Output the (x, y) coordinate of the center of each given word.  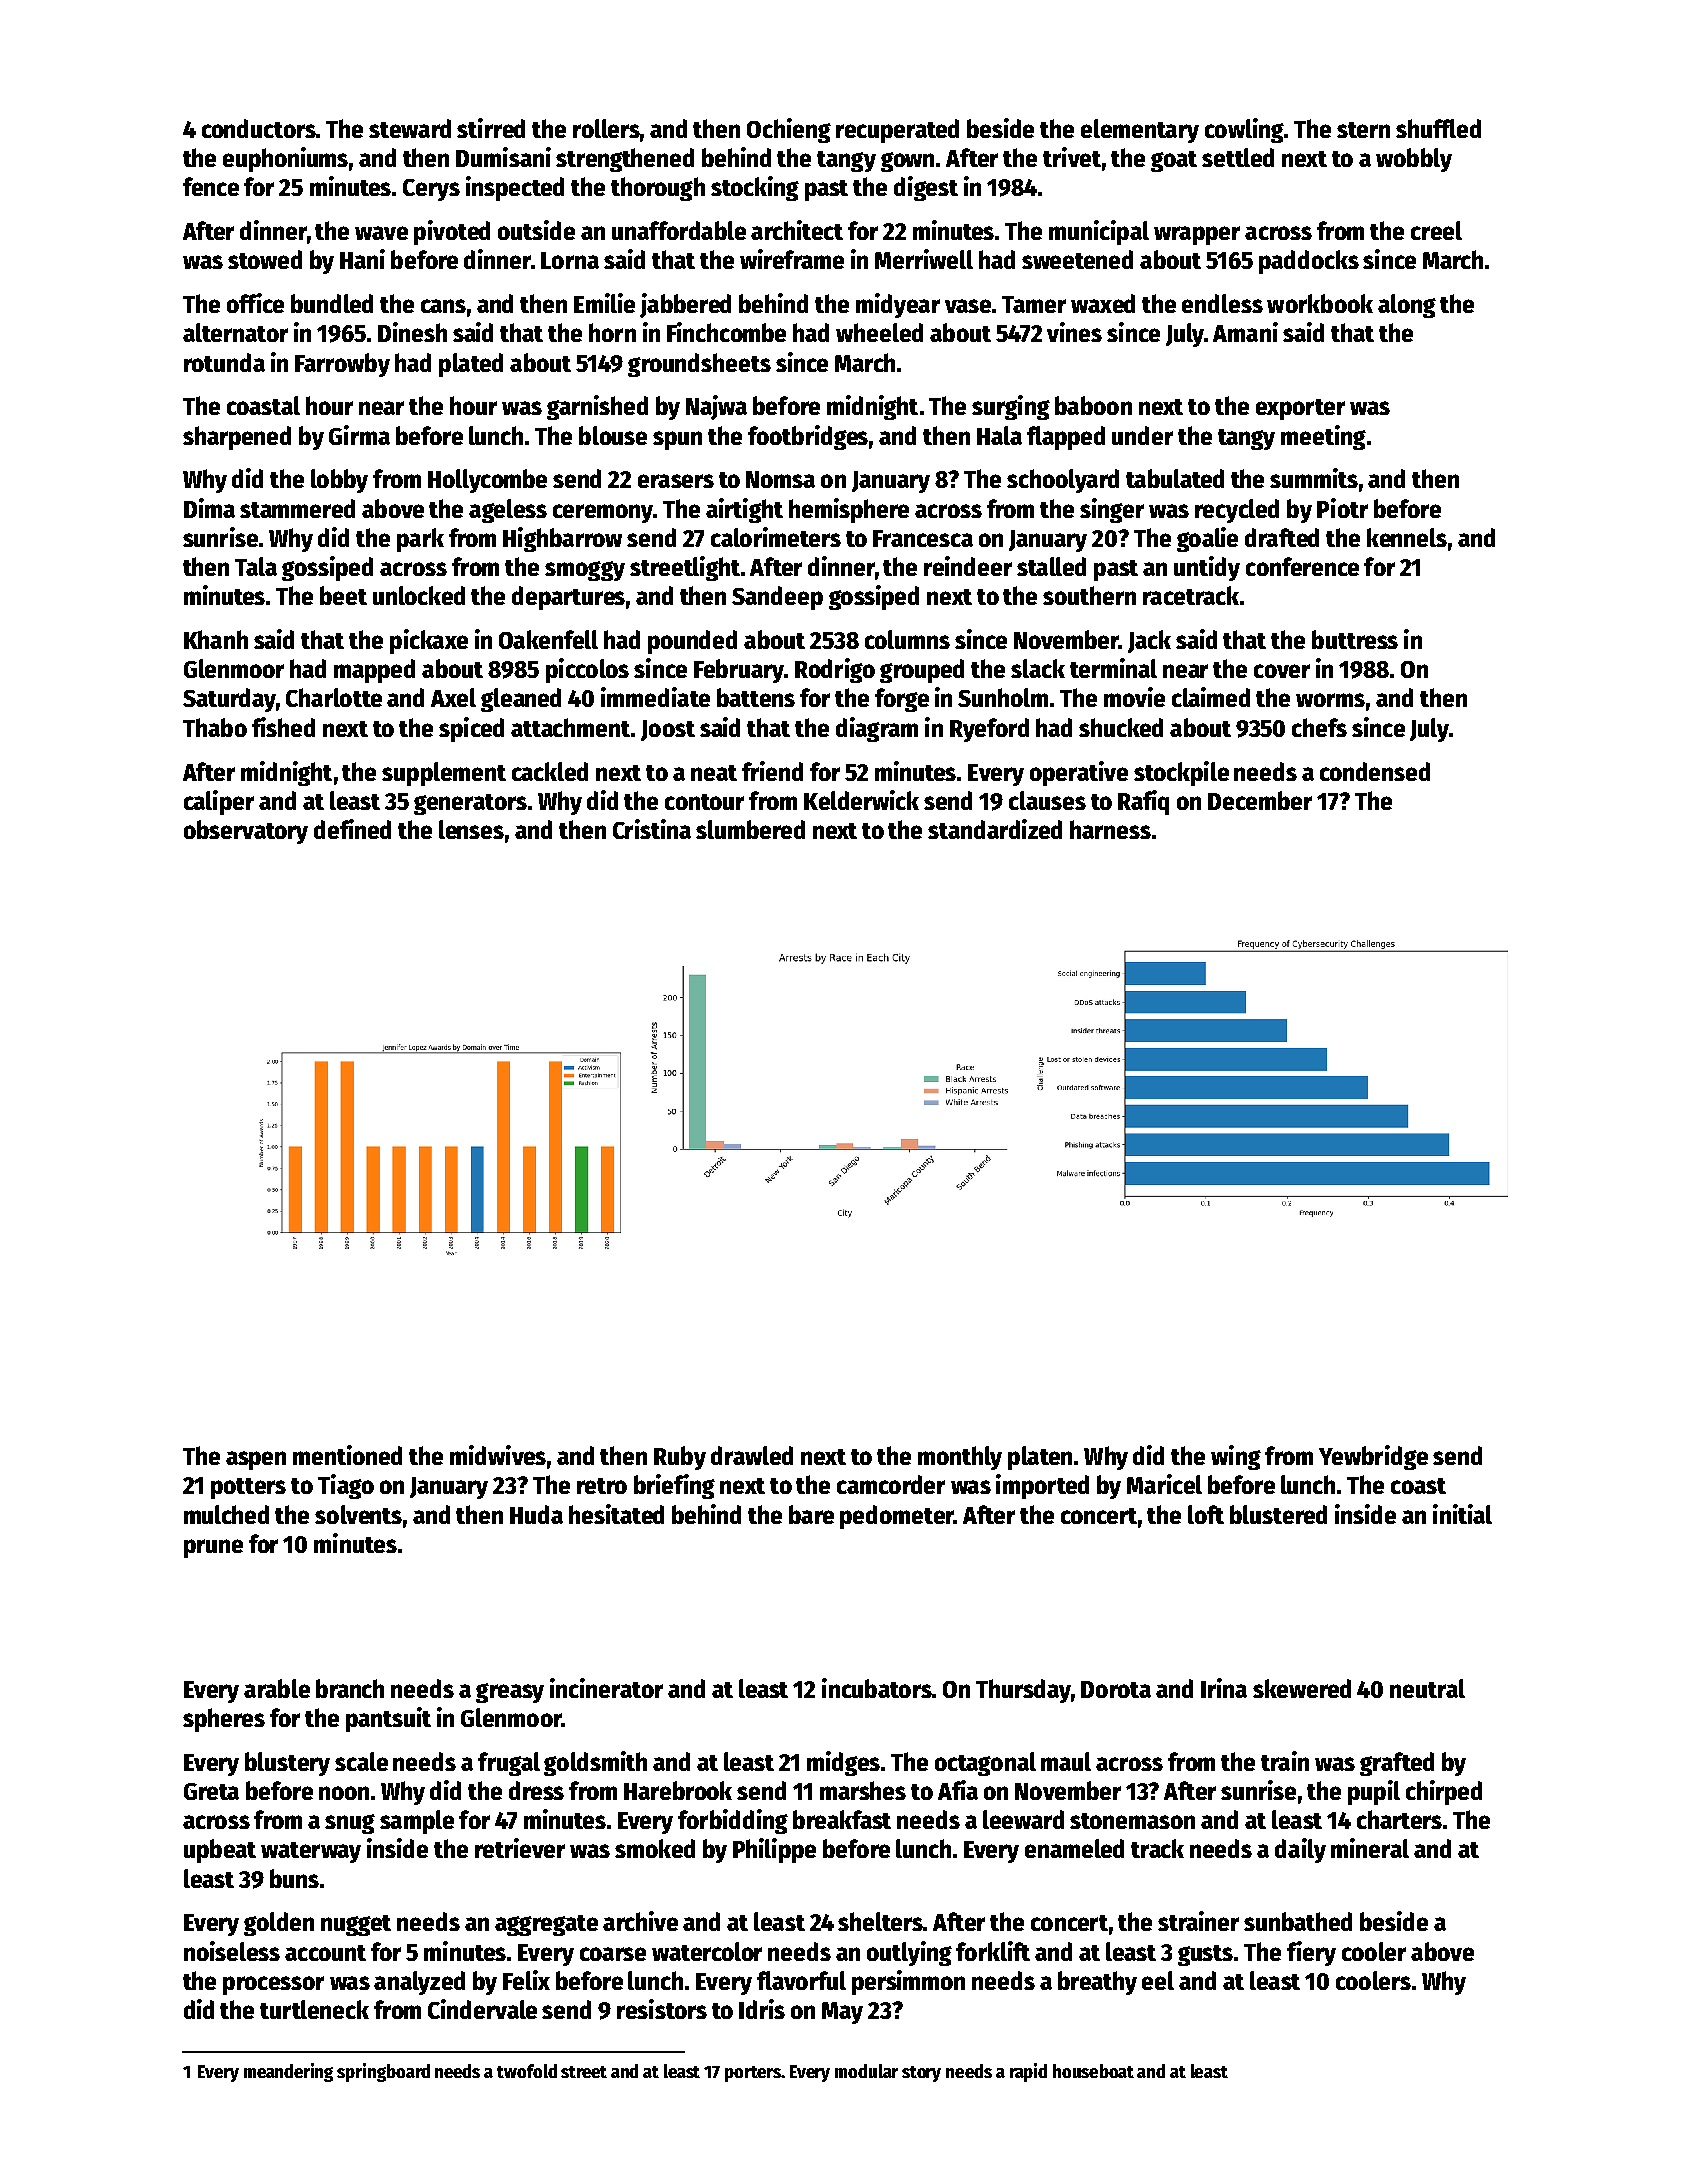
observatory (246, 832)
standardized (995, 829)
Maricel (1164, 1484)
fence (211, 186)
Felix (526, 1980)
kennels (1407, 537)
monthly (960, 1458)
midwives (498, 1455)
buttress (1355, 639)
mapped (374, 671)
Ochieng (789, 130)
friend (772, 771)
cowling (1244, 130)
